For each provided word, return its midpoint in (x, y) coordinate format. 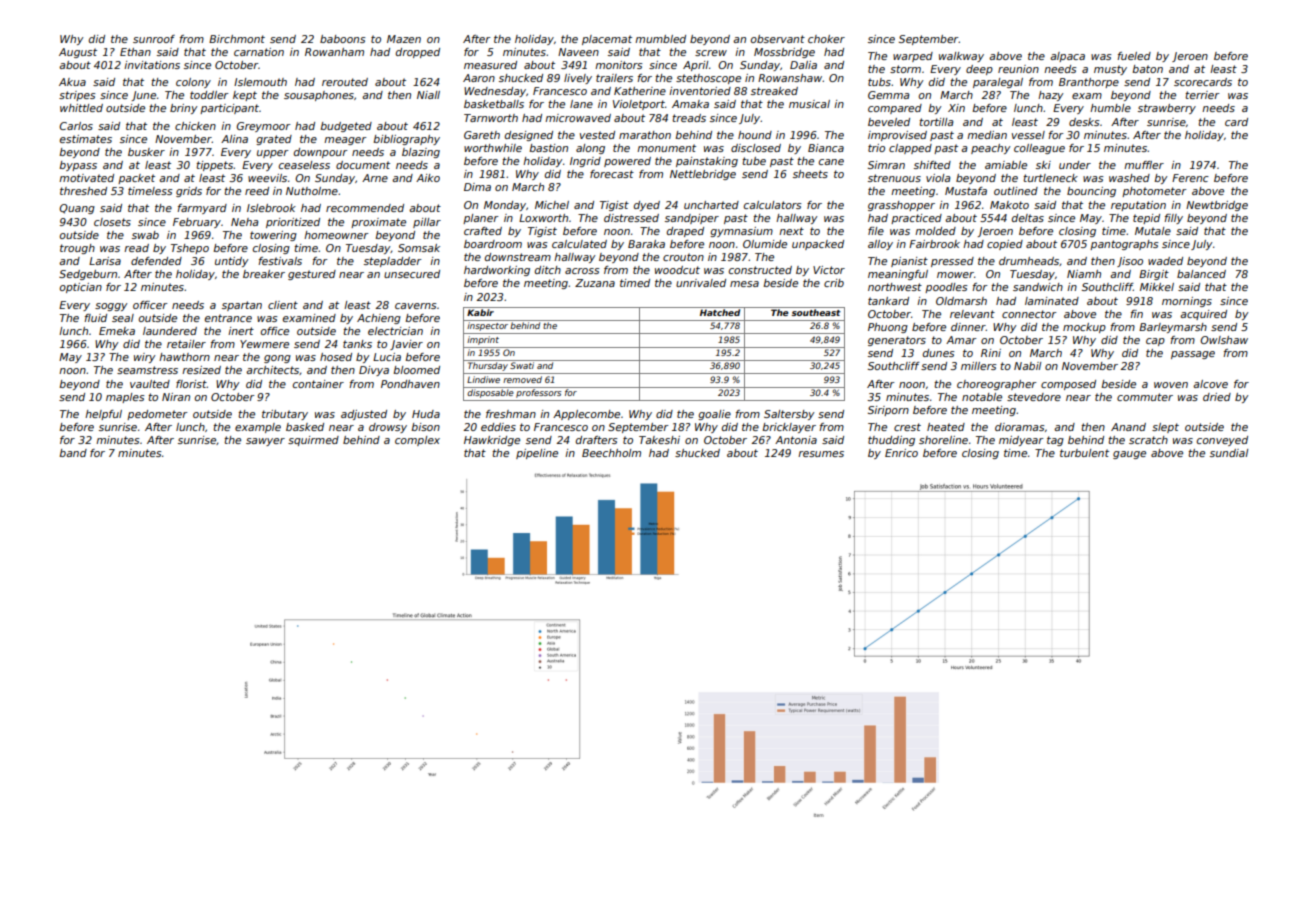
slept (1165, 428)
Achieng (379, 319)
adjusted (364, 415)
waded (1165, 261)
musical (809, 104)
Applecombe (586, 415)
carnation (259, 52)
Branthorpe (1089, 83)
